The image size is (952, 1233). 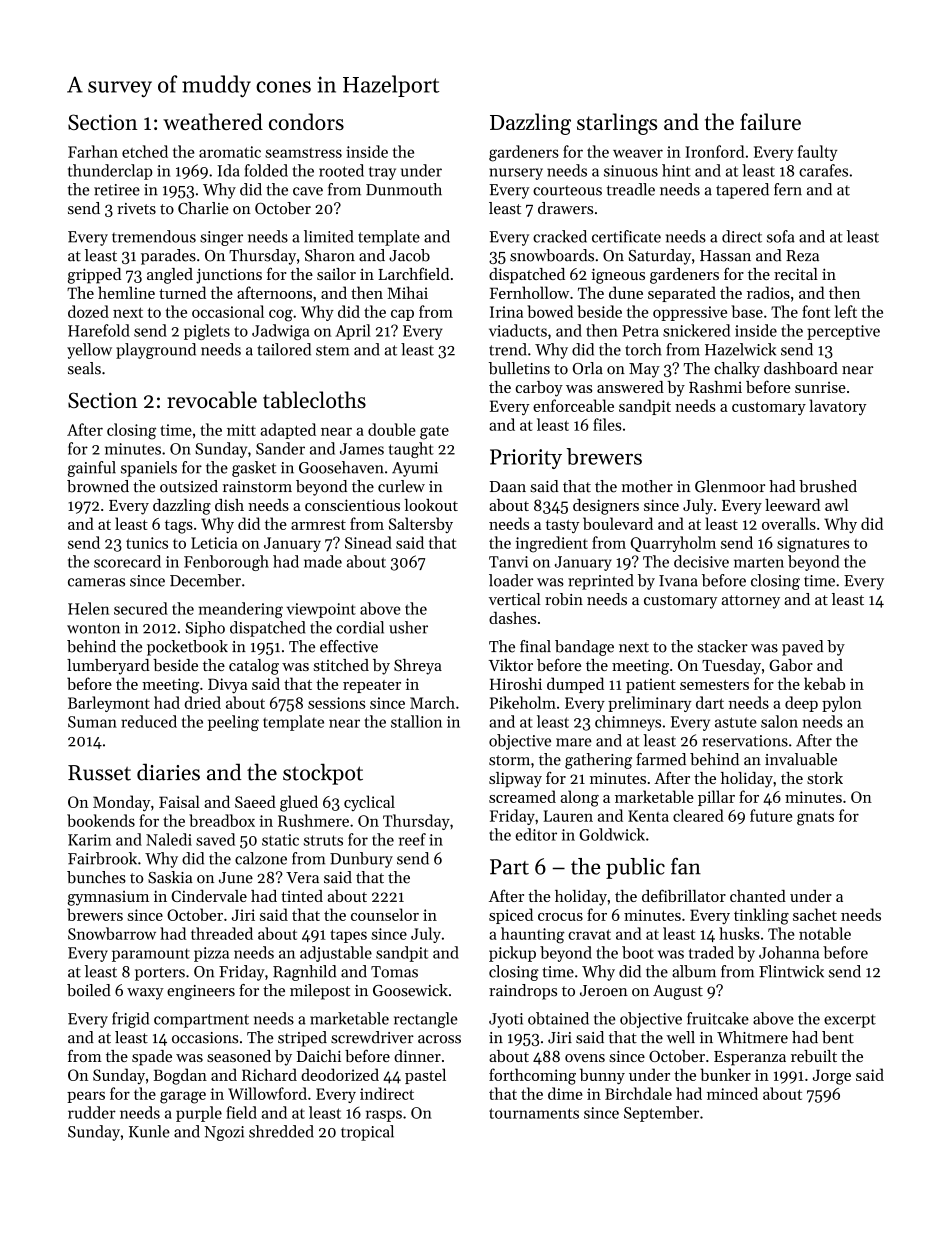 What do you see at coordinates (149, 1131) in the document?
I see `Kunle` at bounding box center [149, 1131].
